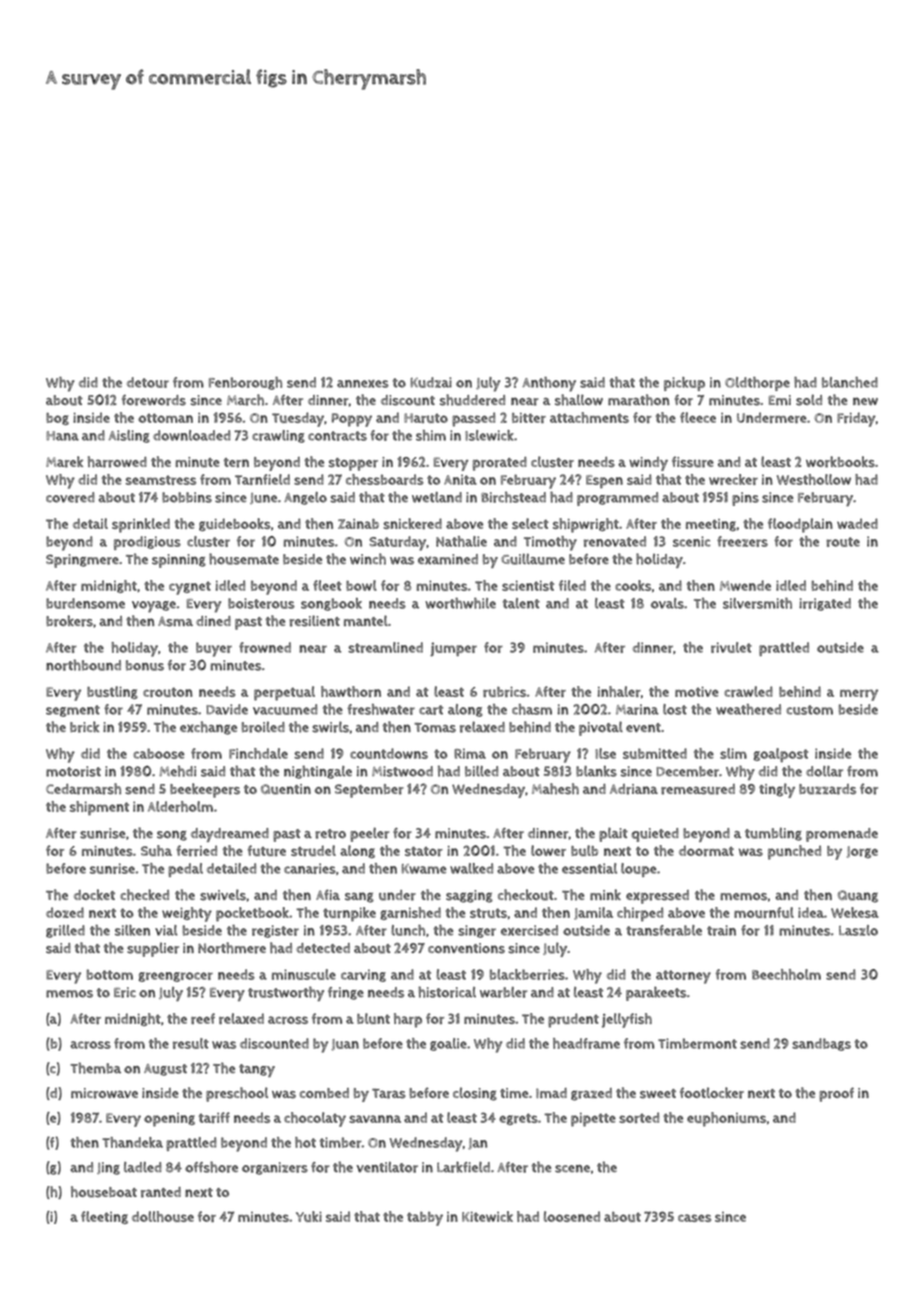  Describe the element at coordinates (527, 974) in the screenshot. I see `blackberries` at that location.
